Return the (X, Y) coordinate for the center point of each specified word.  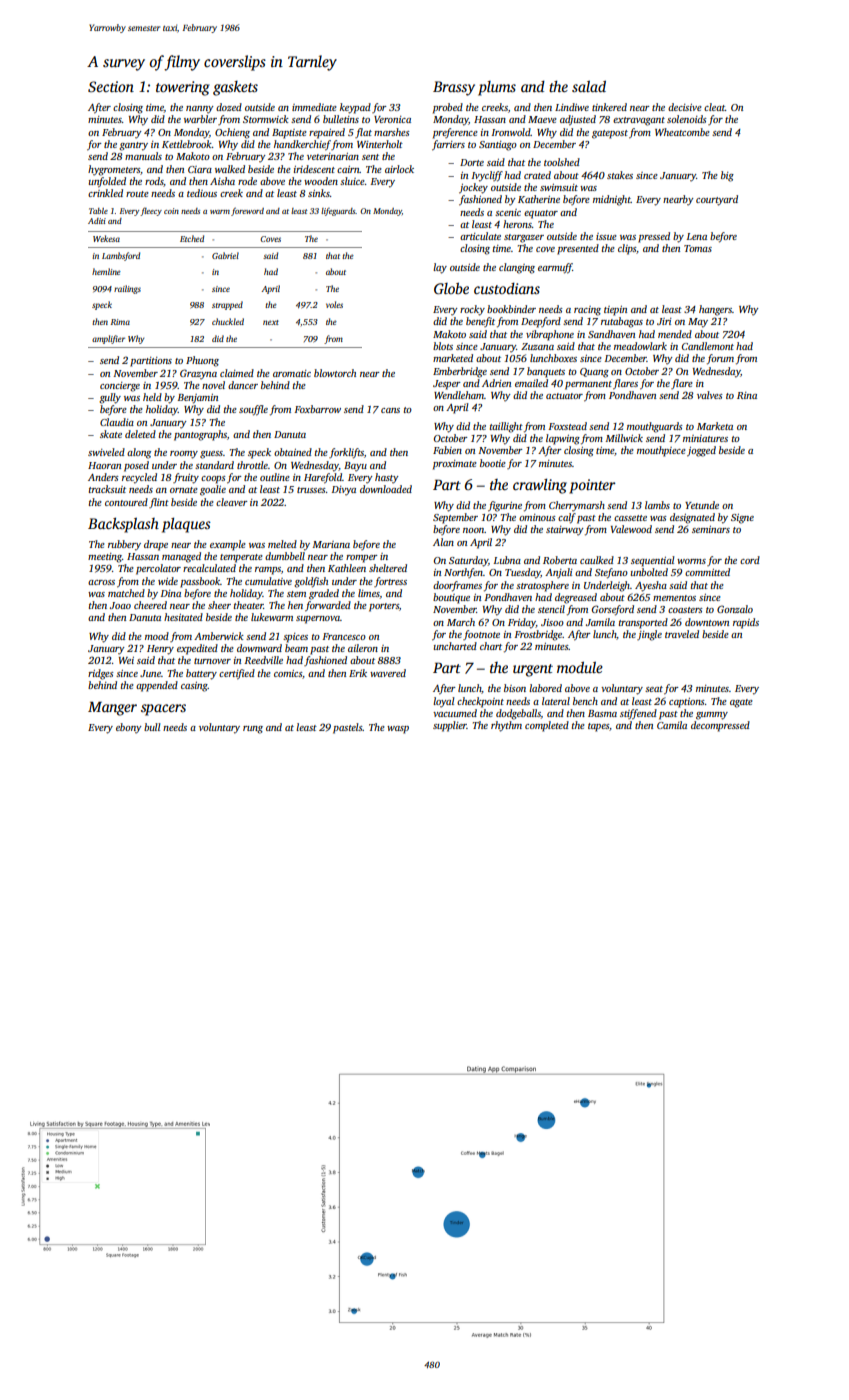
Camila (672, 725)
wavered (388, 673)
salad (589, 86)
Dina (171, 593)
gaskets (235, 88)
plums (497, 88)
